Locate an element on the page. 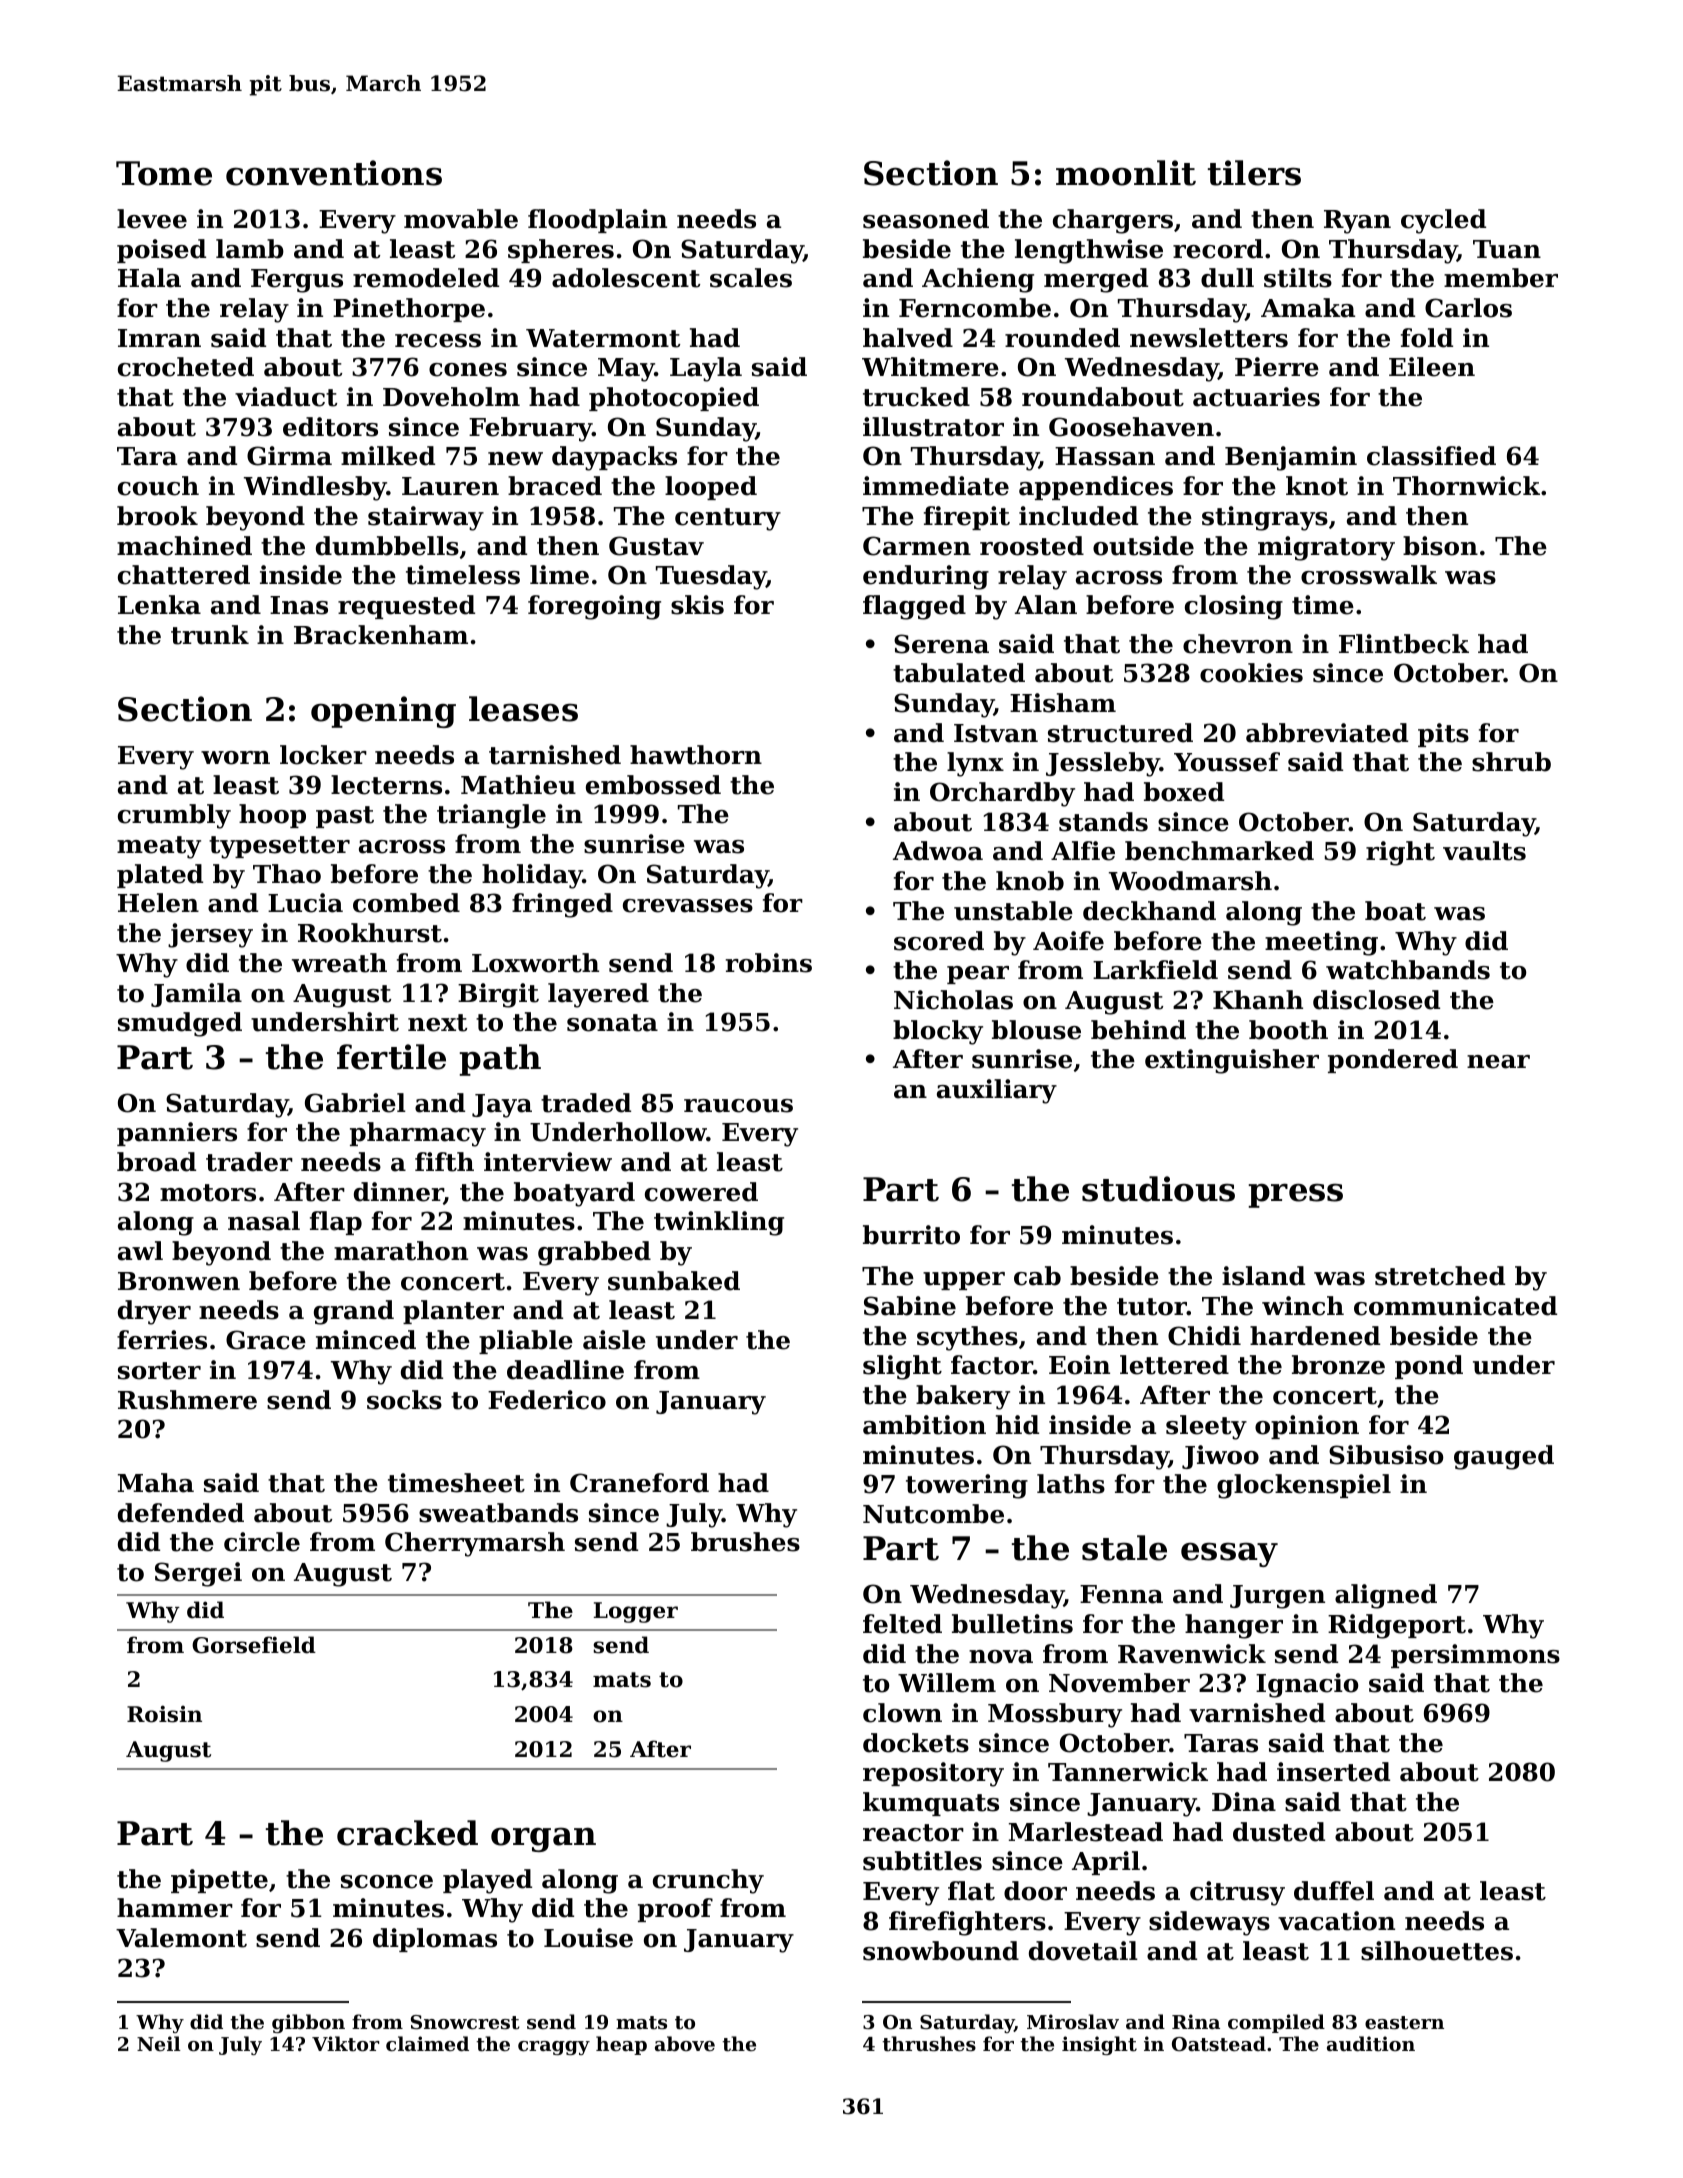  diplomas is located at coordinates (435, 1940).
